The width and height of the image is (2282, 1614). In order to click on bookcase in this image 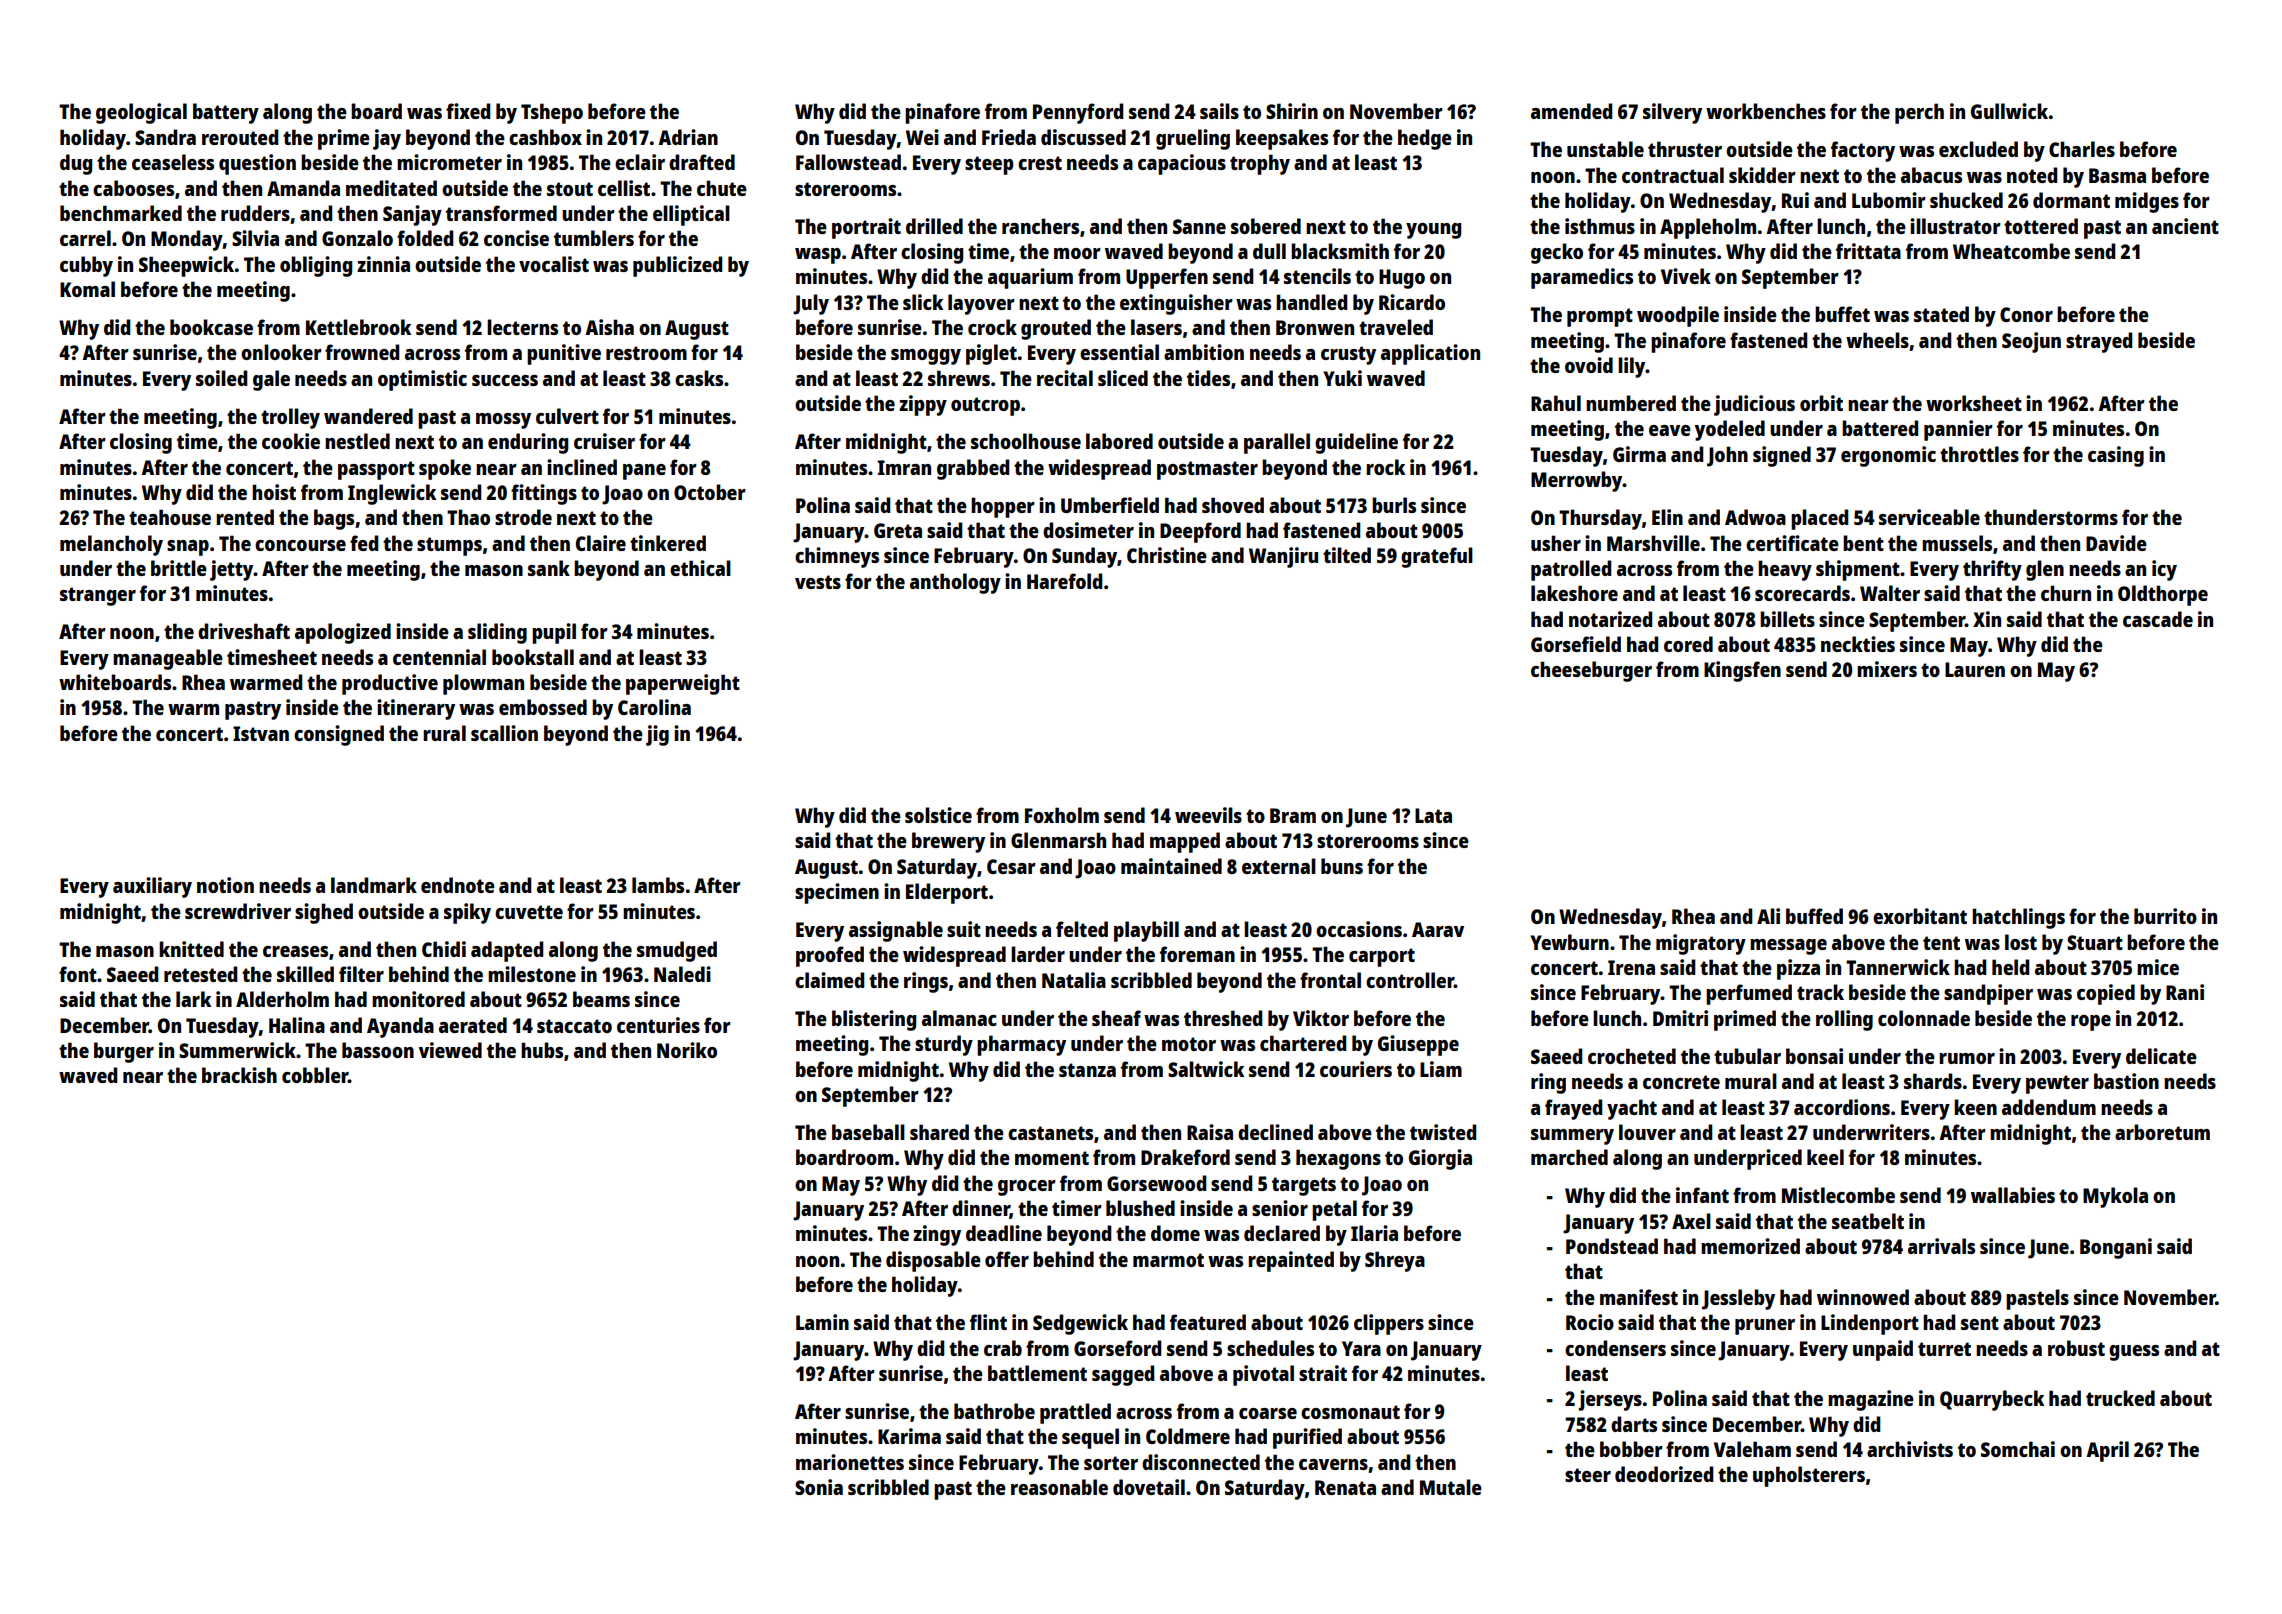, I will do `click(211, 327)`.
